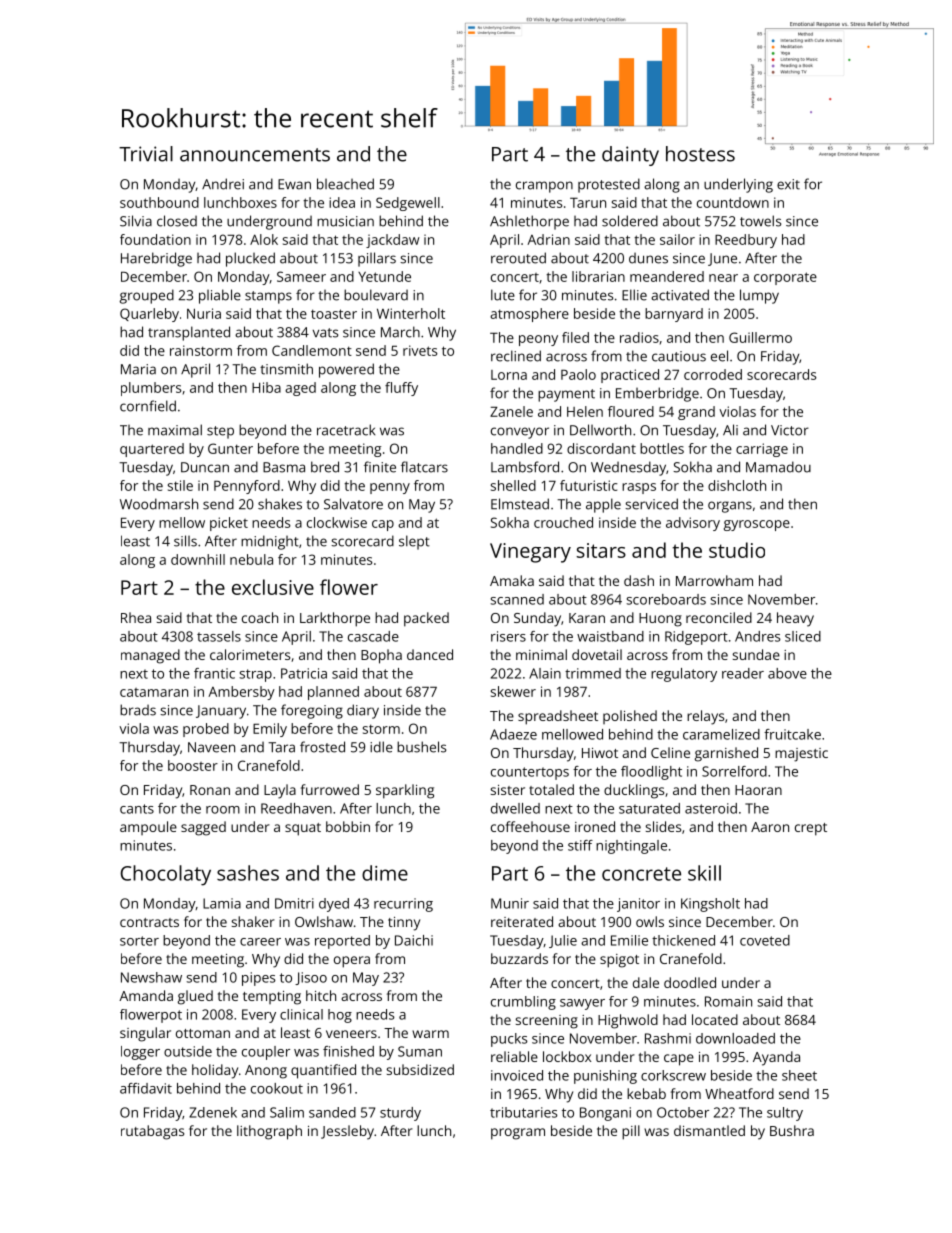 Image resolution: width=952 pixels, height=1233 pixels. Describe the element at coordinates (255, 155) in the screenshot. I see `announcements` at that location.
